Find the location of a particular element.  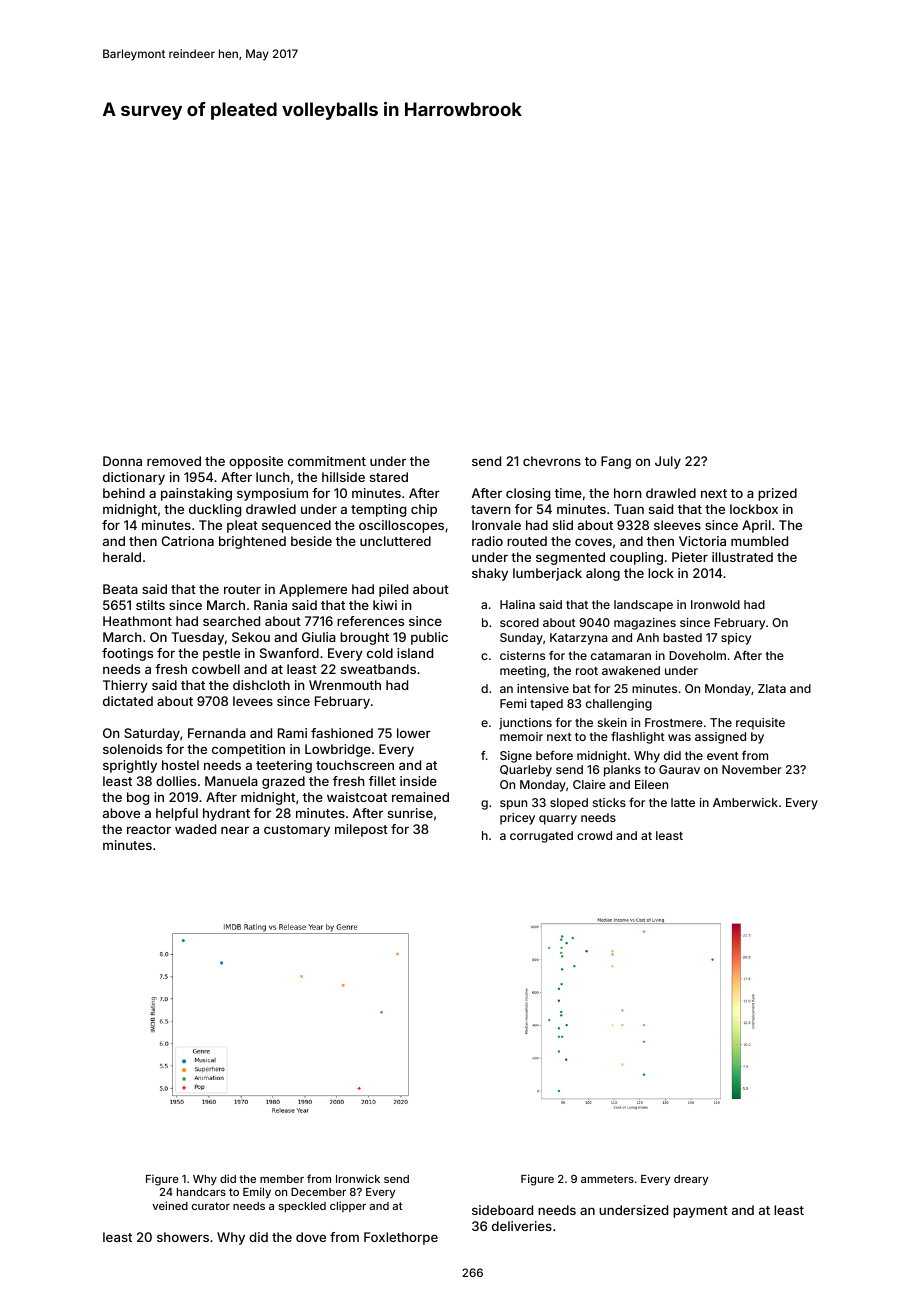

Heathmont is located at coordinates (137, 621).
